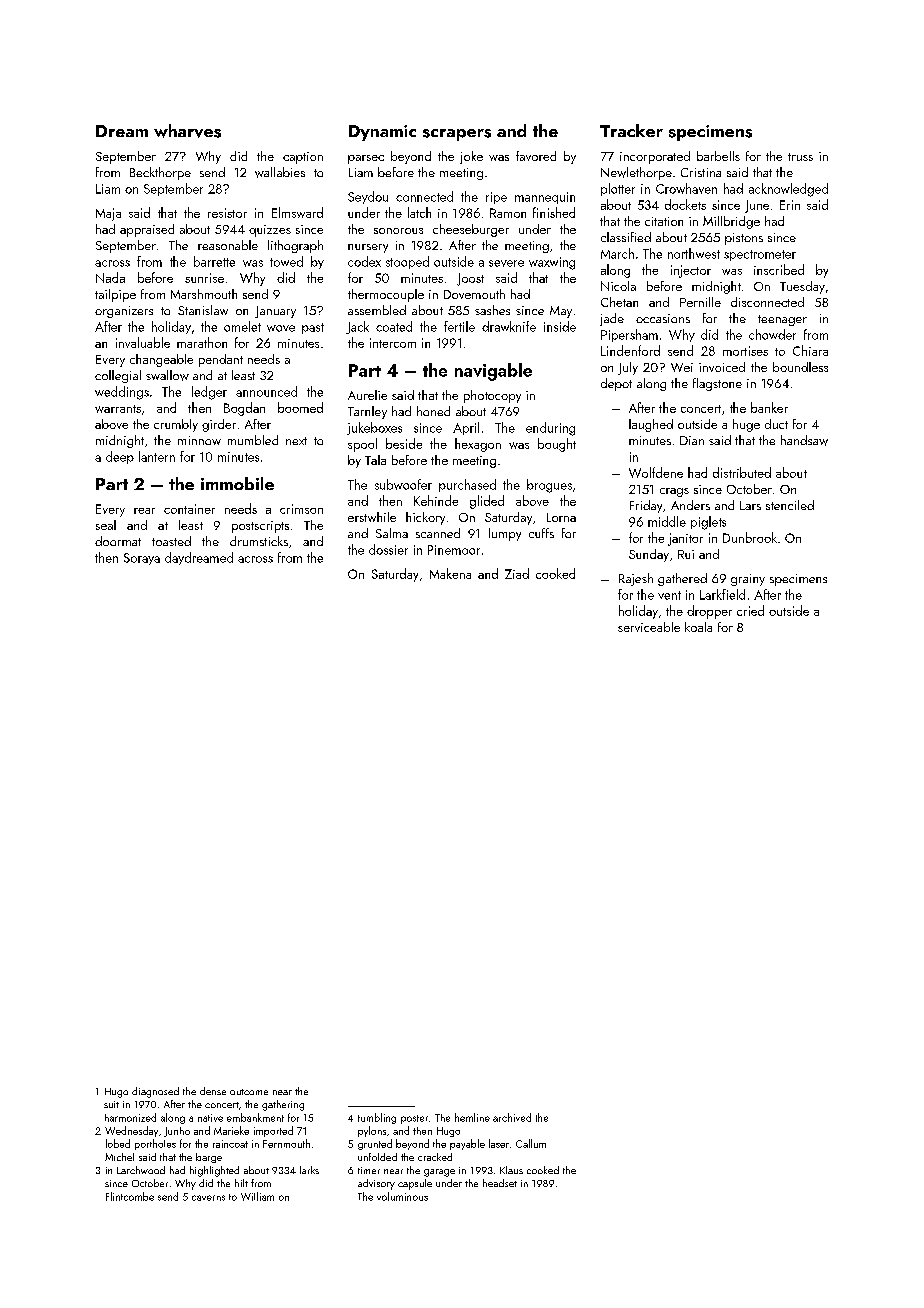 This screenshot has height=1308, width=924. Describe the element at coordinates (119, 1157) in the screenshot. I see `Michel` at that location.
